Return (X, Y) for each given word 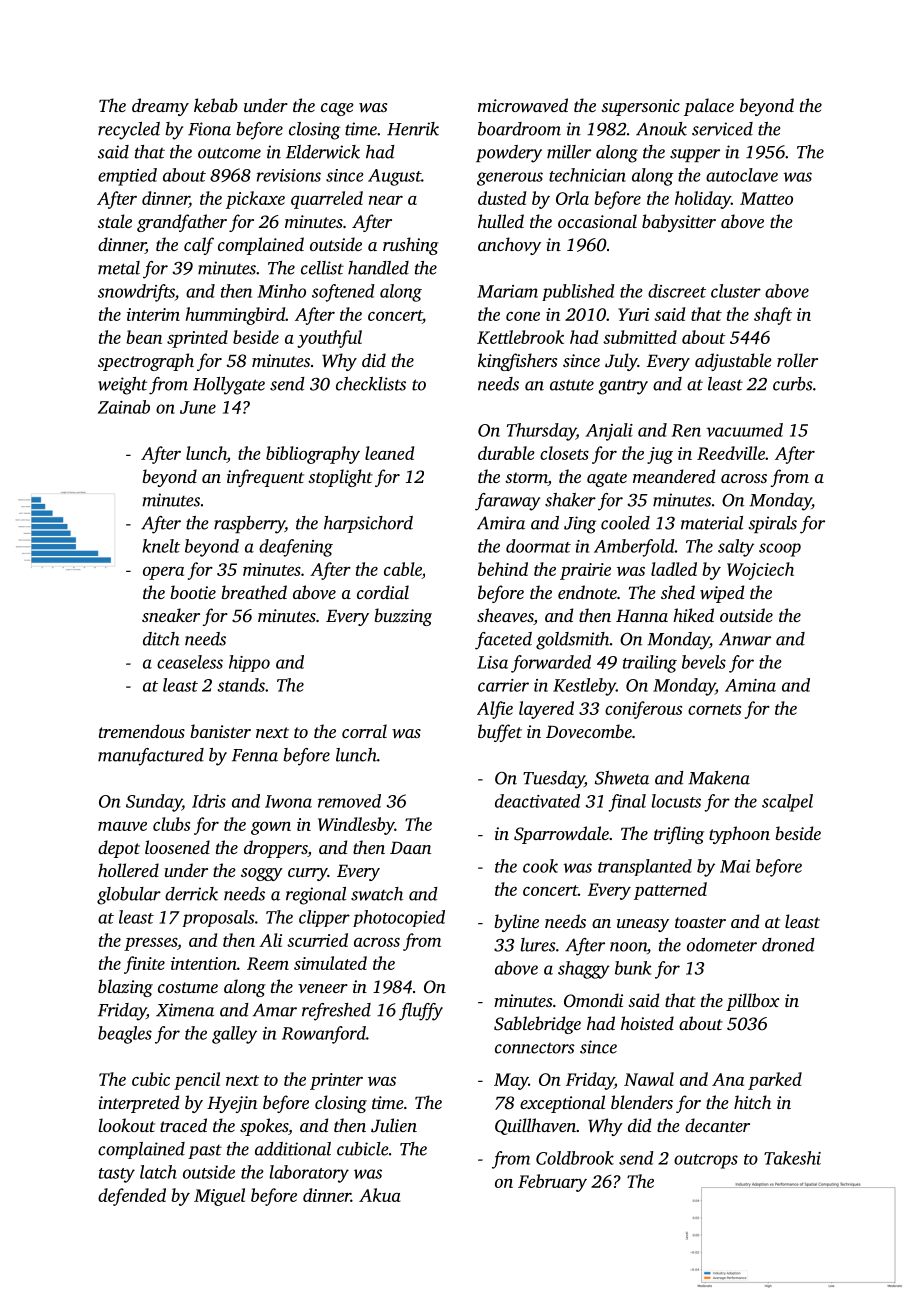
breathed (254, 592)
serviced (722, 129)
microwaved (523, 105)
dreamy (160, 107)
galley (234, 1035)
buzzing (403, 617)
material (712, 523)
